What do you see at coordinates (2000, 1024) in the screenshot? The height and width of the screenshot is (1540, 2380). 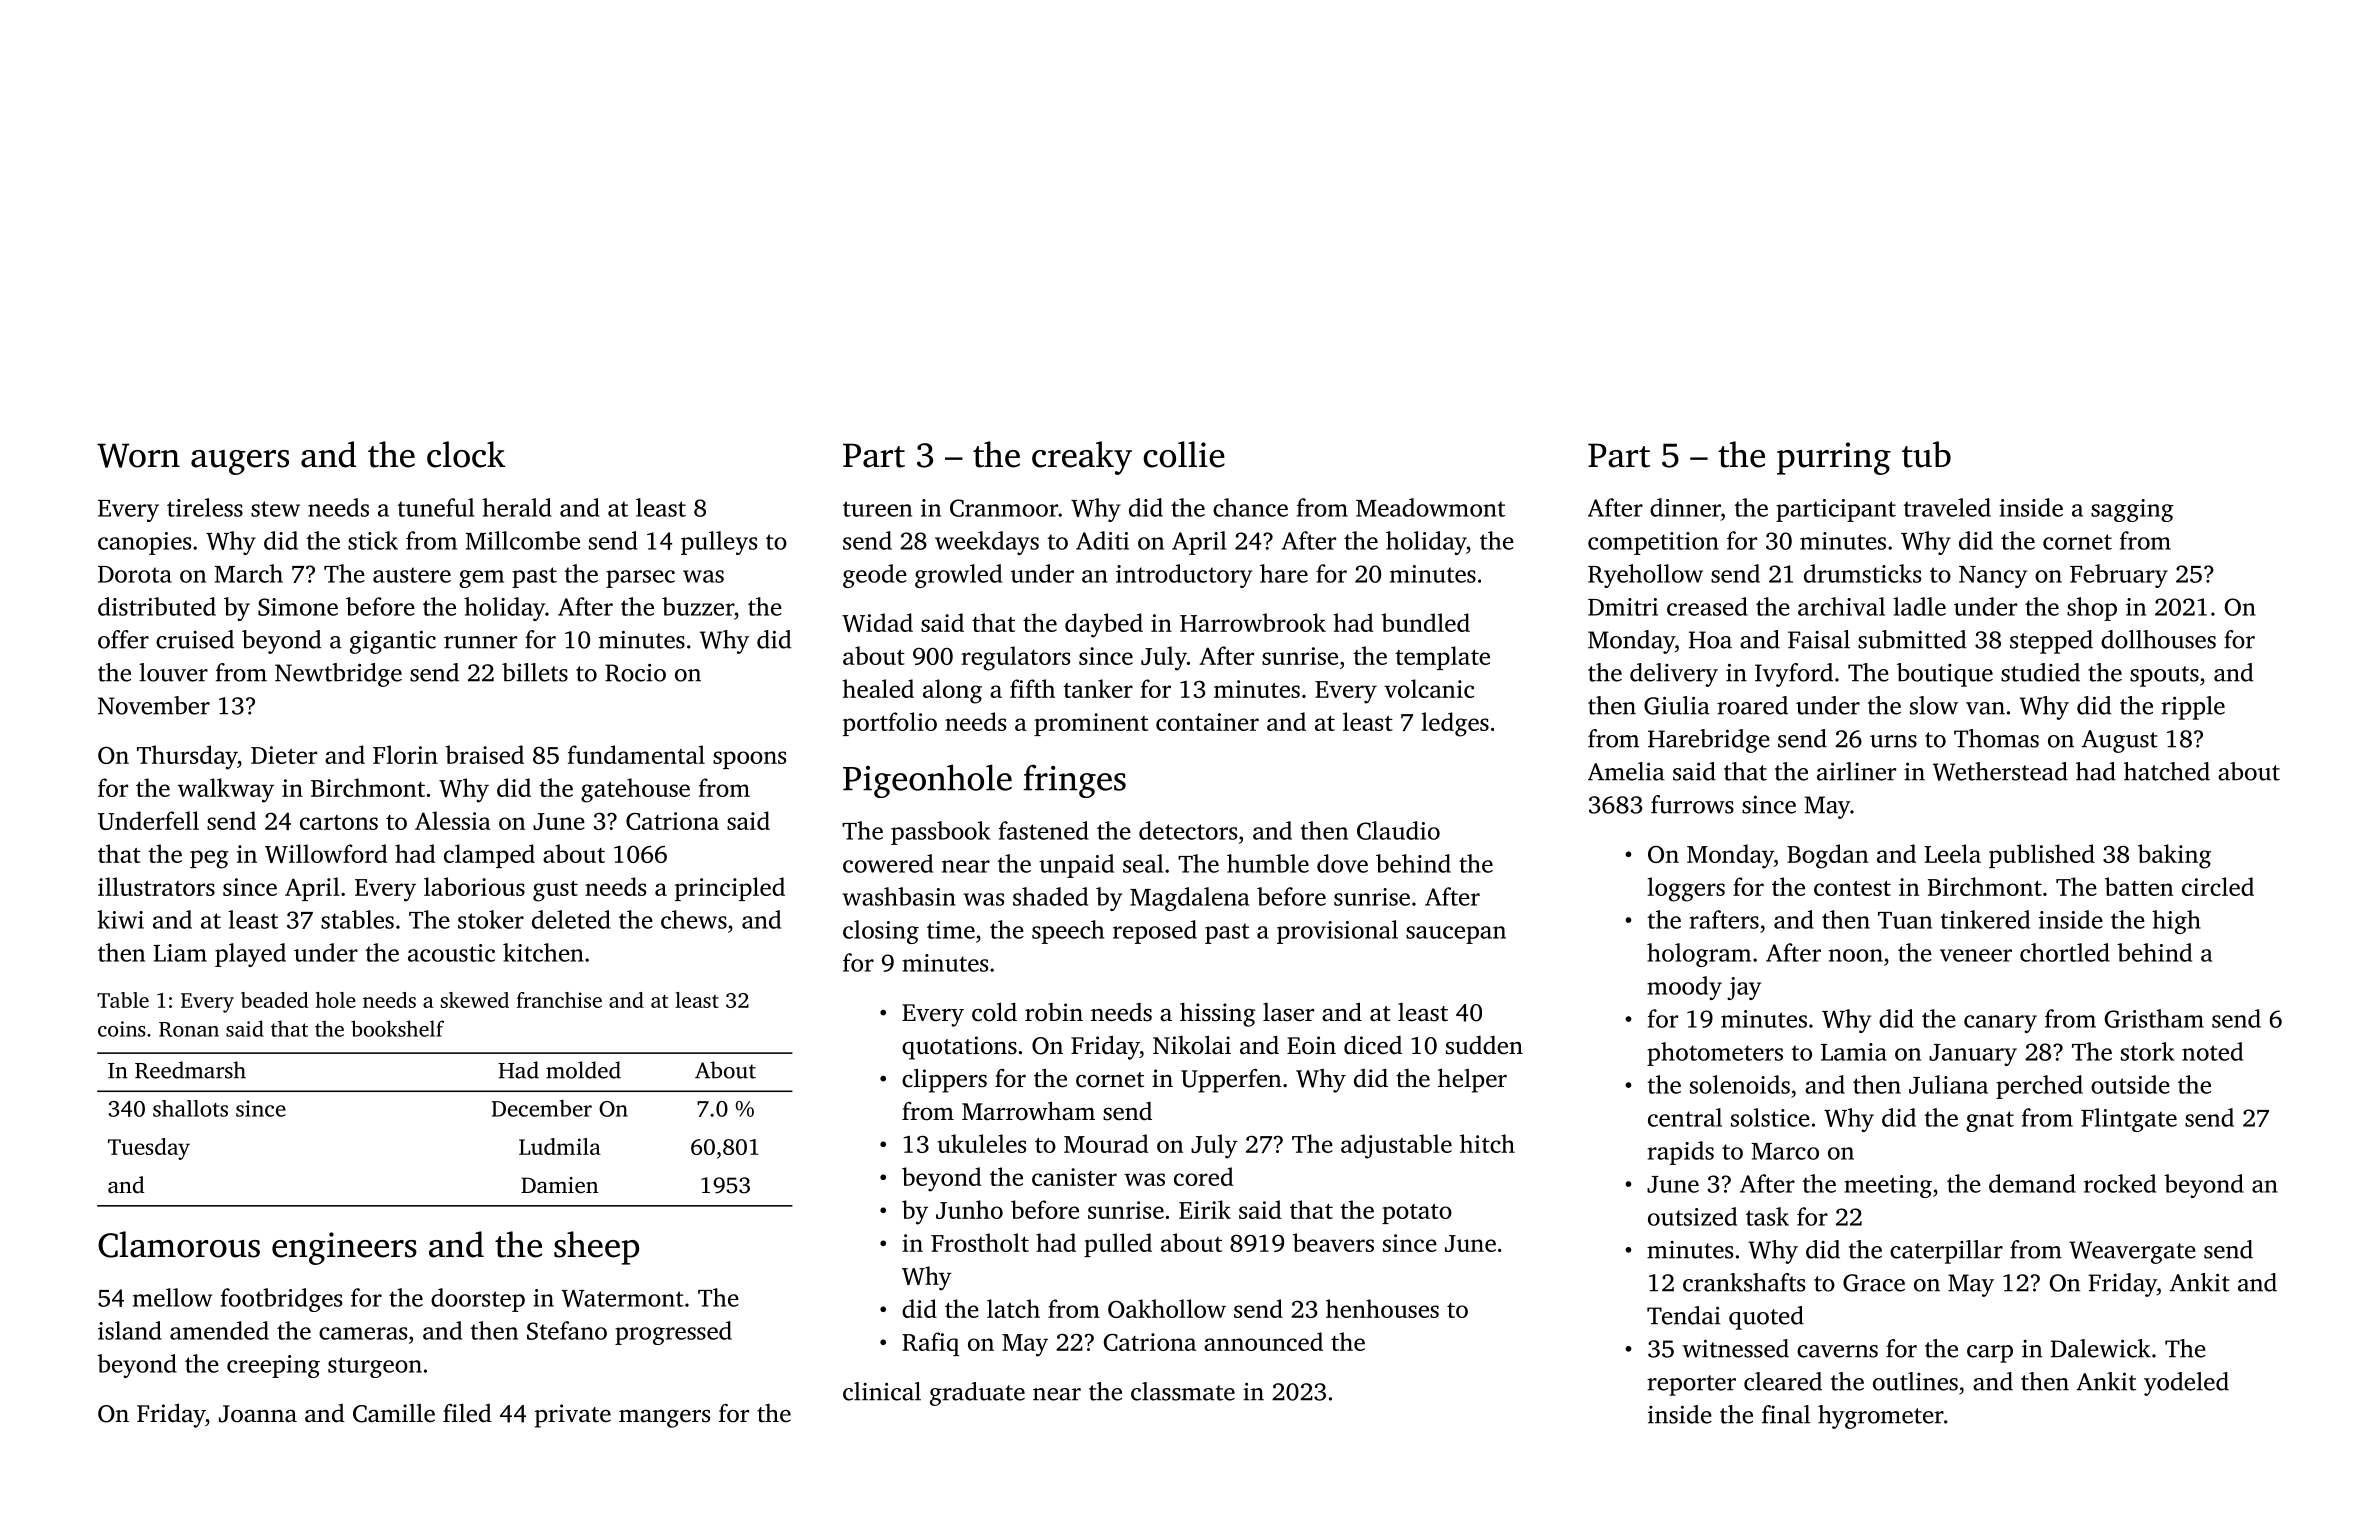 I see `canary` at bounding box center [2000, 1024].
